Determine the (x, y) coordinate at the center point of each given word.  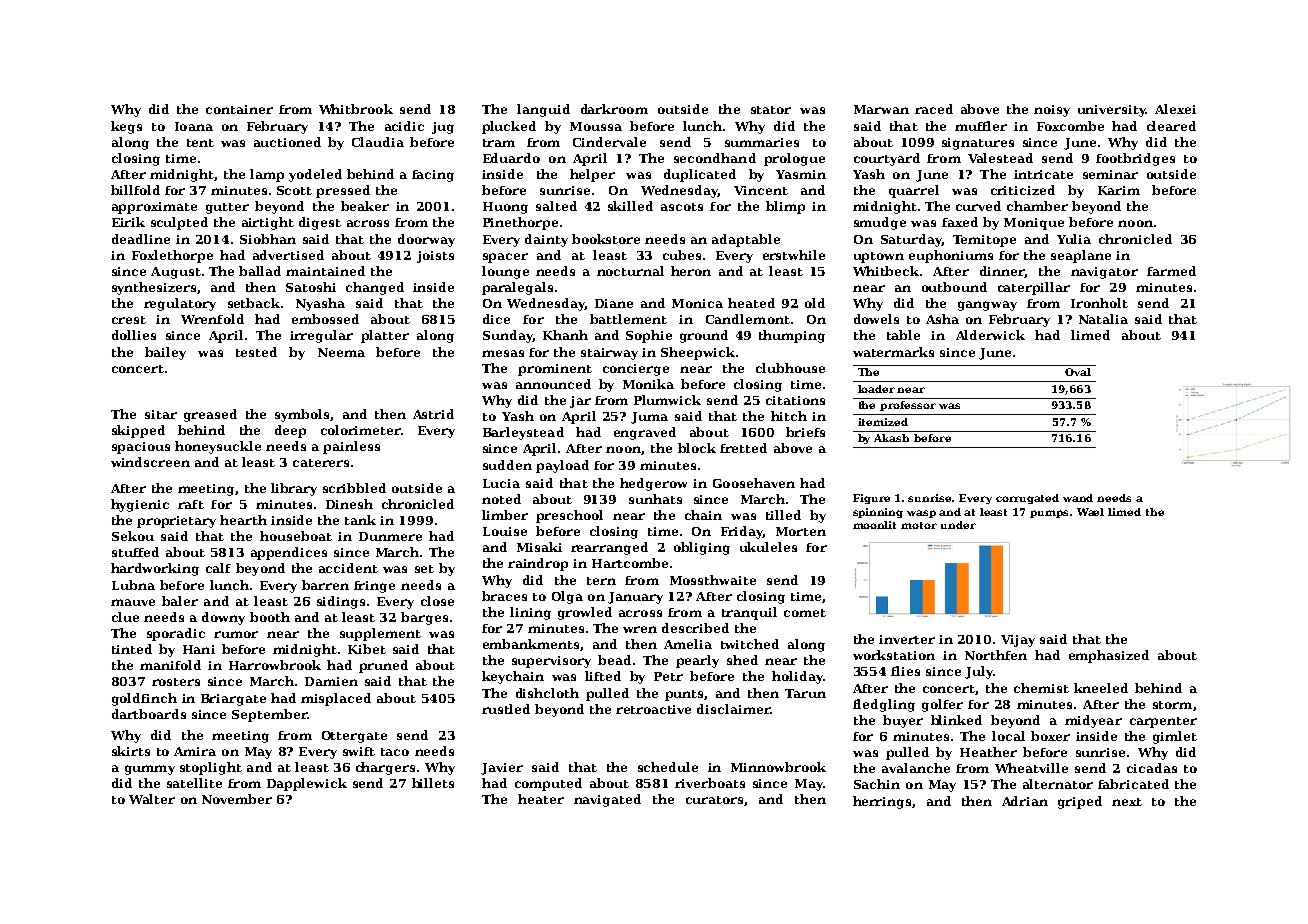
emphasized (1109, 656)
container (239, 109)
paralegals (517, 288)
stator (771, 110)
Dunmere (390, 536)
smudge (880, 223)
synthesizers (154, 288)
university (1112, 111)
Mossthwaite (713, 580)
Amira (195, 751)
